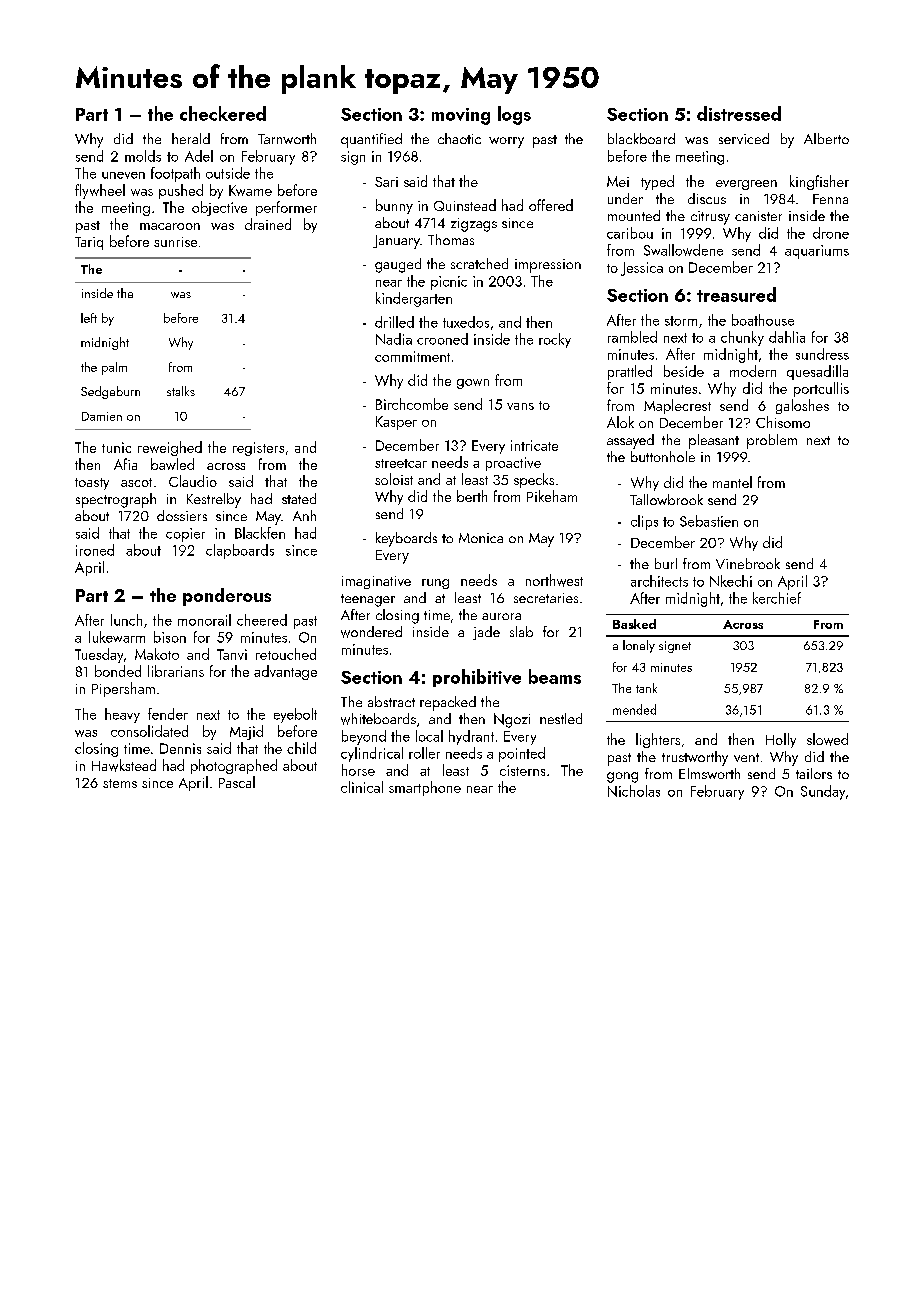 The image size is (924, 1308). I want to click on caribou, so click(630, 233).
